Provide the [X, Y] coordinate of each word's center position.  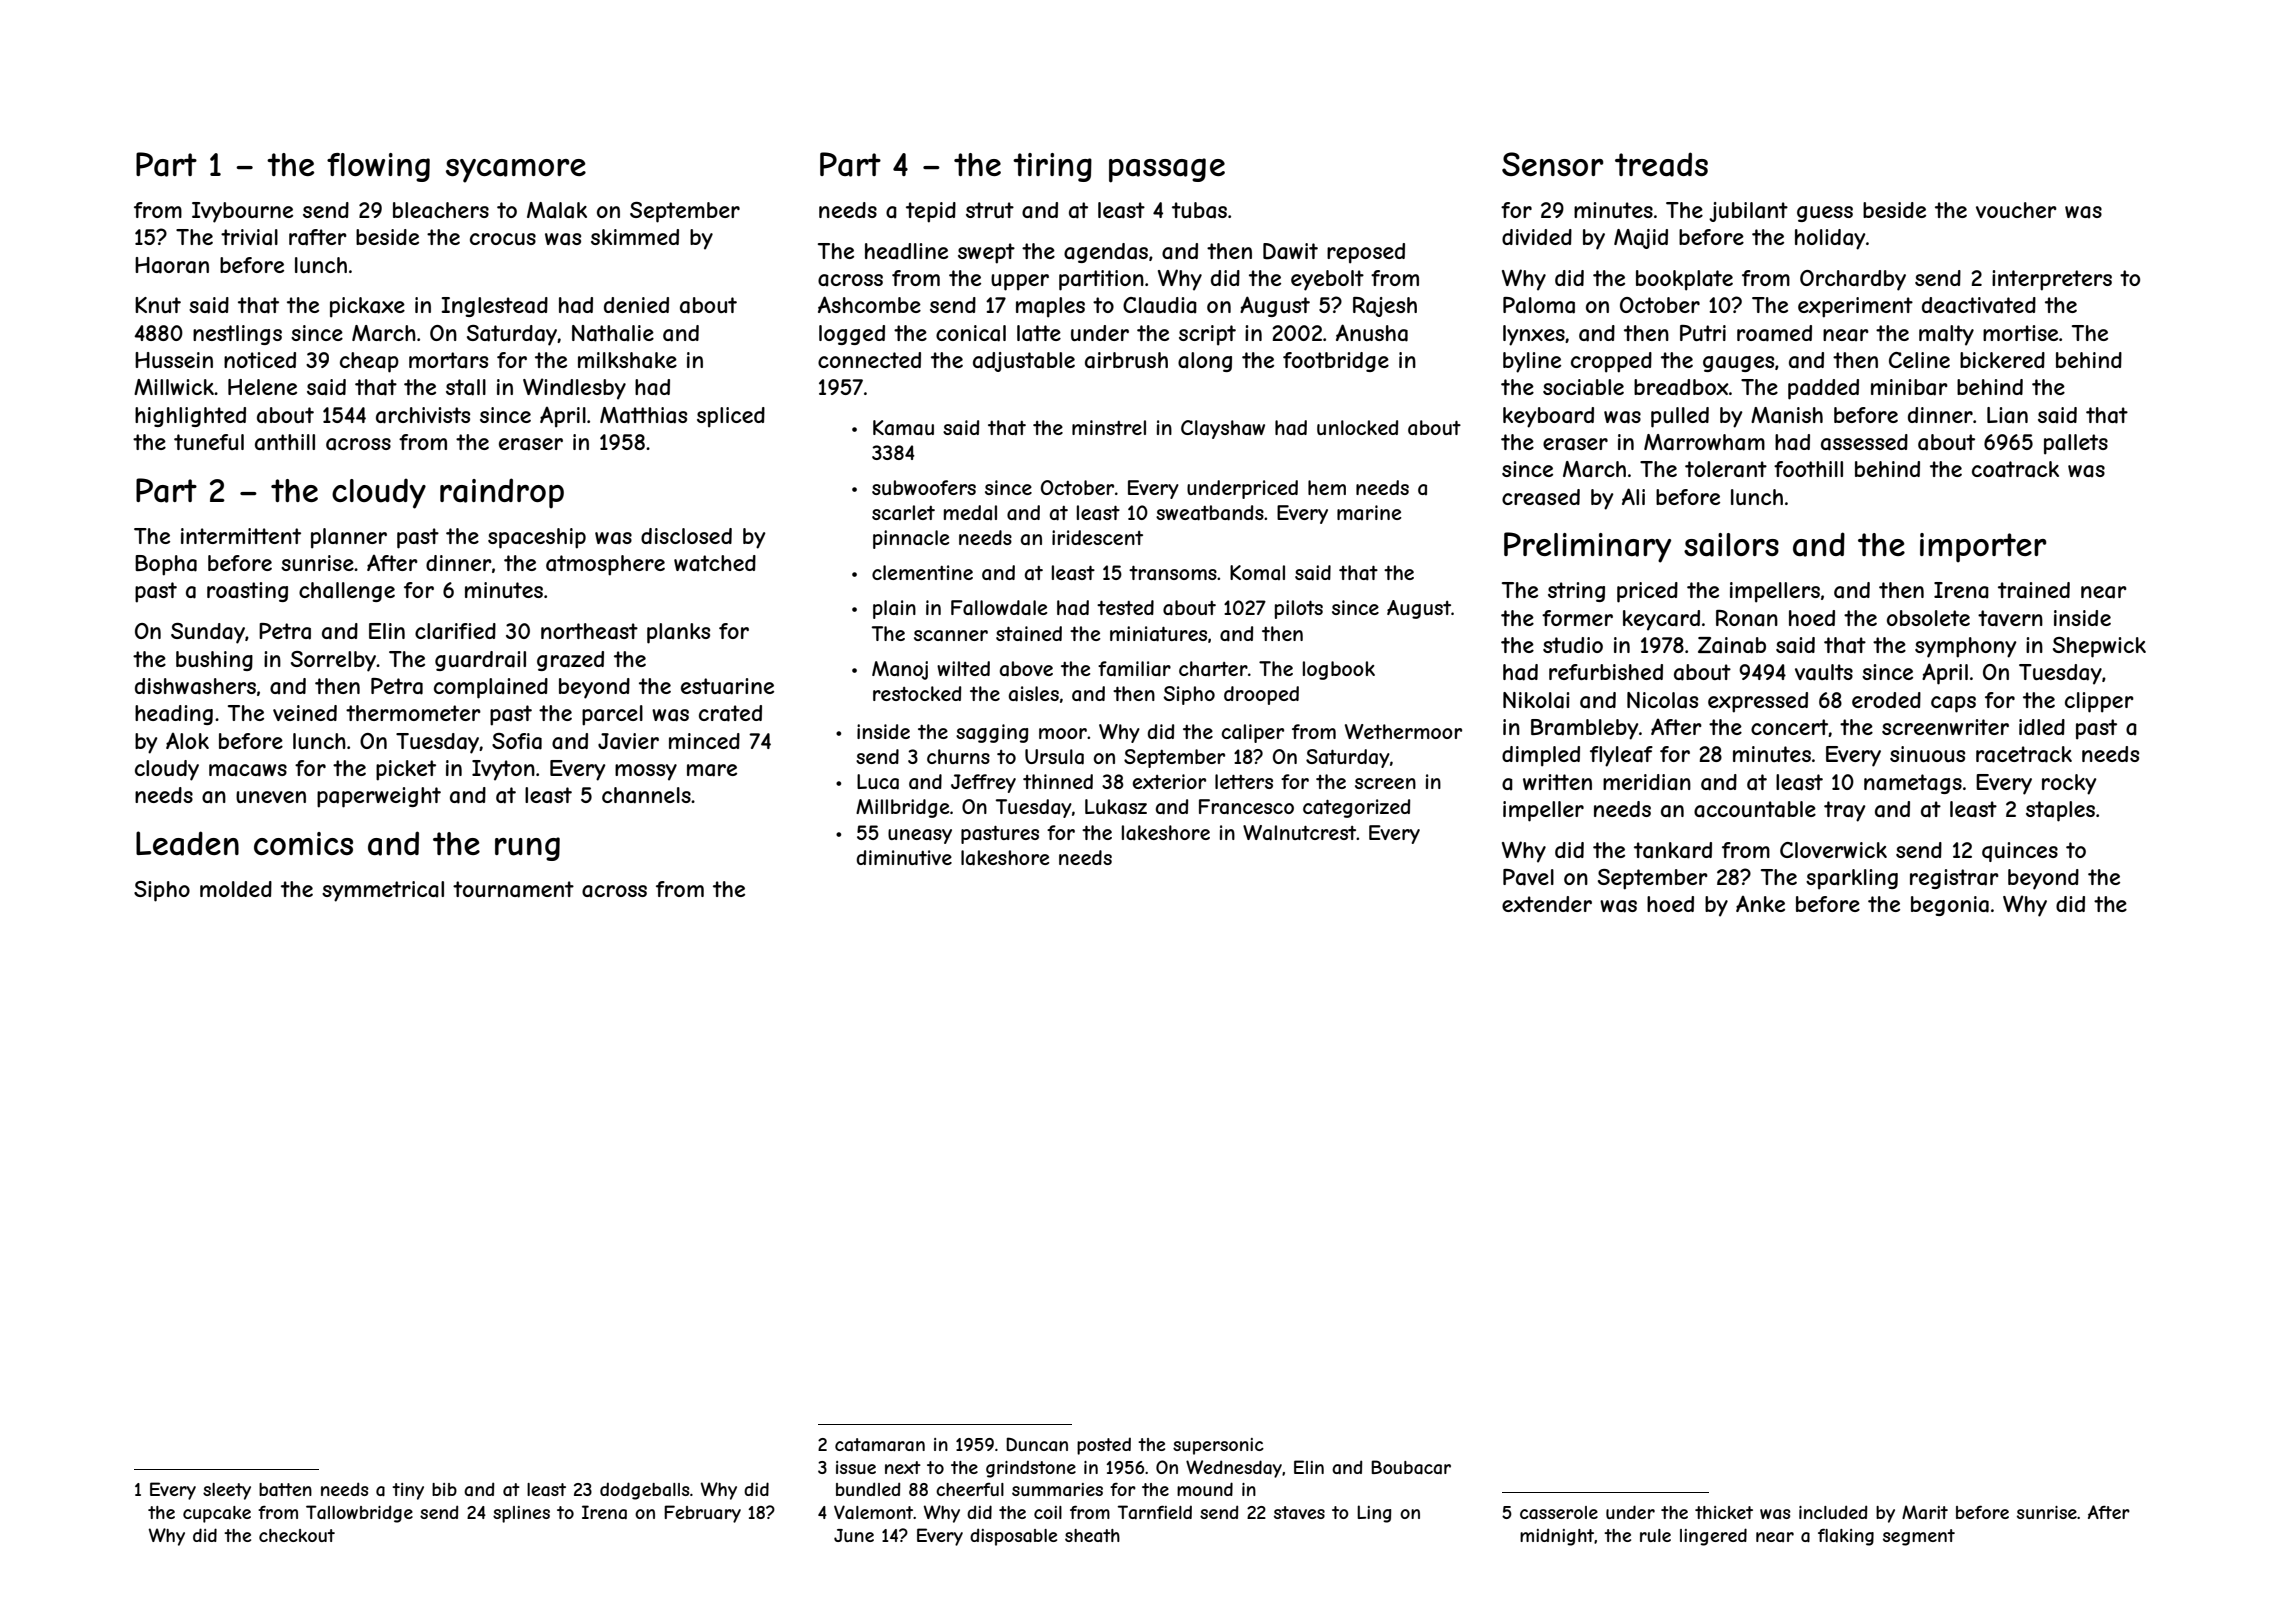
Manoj [900, 670]
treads [1661, 164]
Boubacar [1411, 1467]
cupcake [217, 1514]
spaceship [537, 538]
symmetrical [383, 891]
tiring [1052, 167]
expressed [1758, 702]
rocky [2069, 784]
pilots [1299, 609]
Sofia [517, 741]
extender [1547, 904]
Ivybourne [242, 212]
